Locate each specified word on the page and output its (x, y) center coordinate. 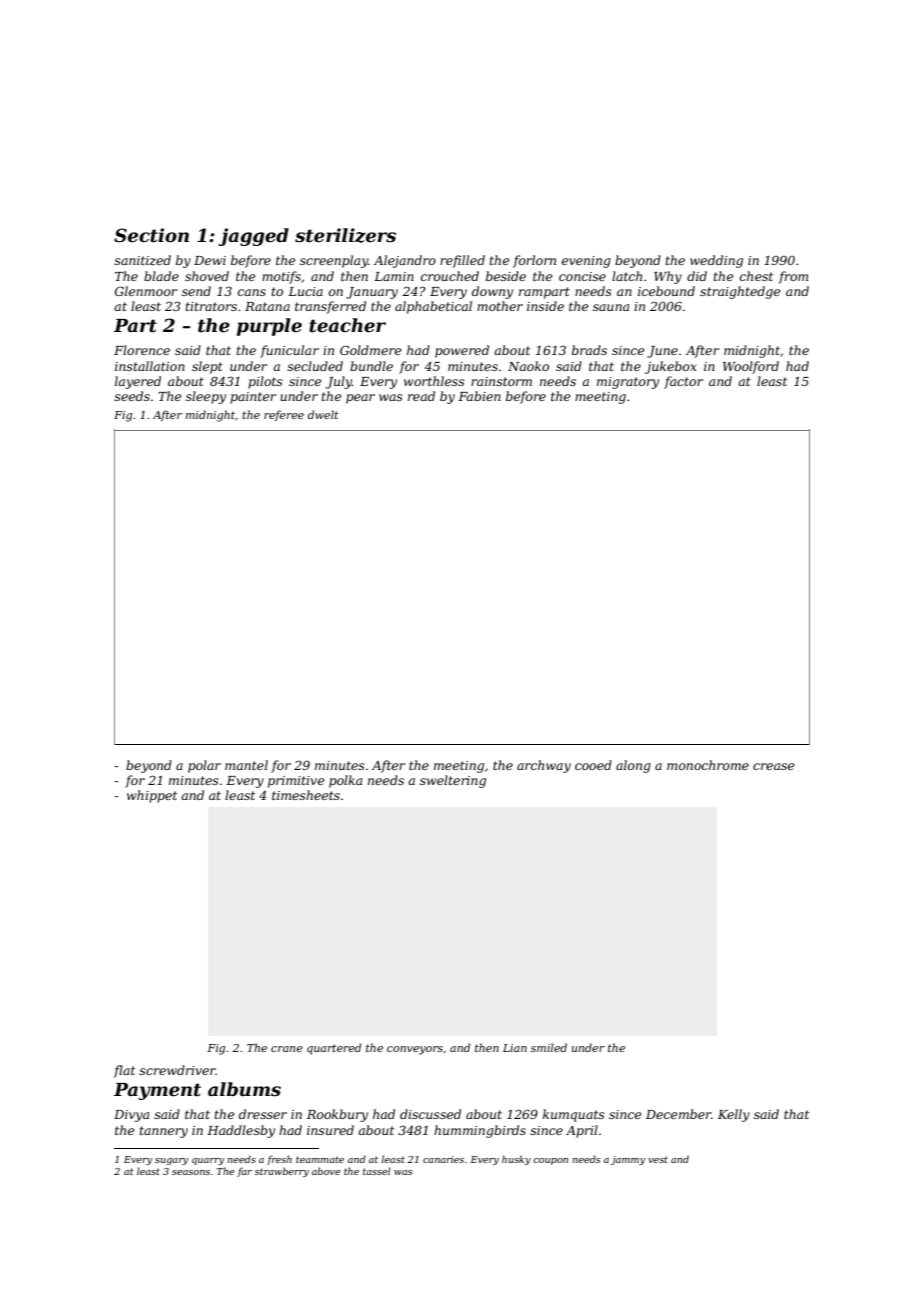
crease (773, 766)
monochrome (708, 765)
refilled (462, 261)
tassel (377, 1171)
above (326, 1171)
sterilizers (345, 235)
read (421, 396)
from (793, 277)
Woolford (751, 367)
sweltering (453, 781)
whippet (152, 796)
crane (287, 1049)
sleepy (206, 397)
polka (345, 781)
